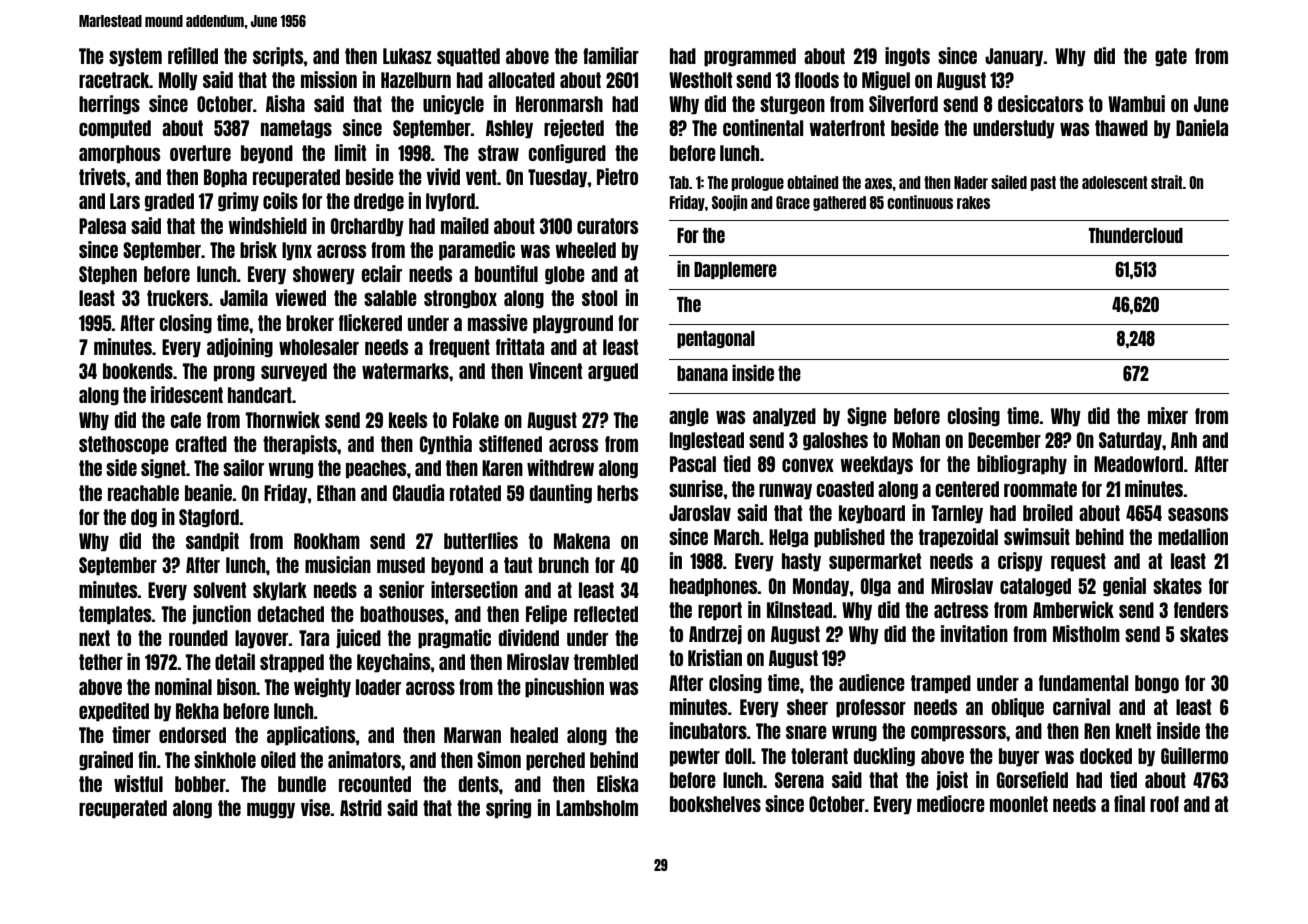  I want to click on withdrew, so click(560, 467).
